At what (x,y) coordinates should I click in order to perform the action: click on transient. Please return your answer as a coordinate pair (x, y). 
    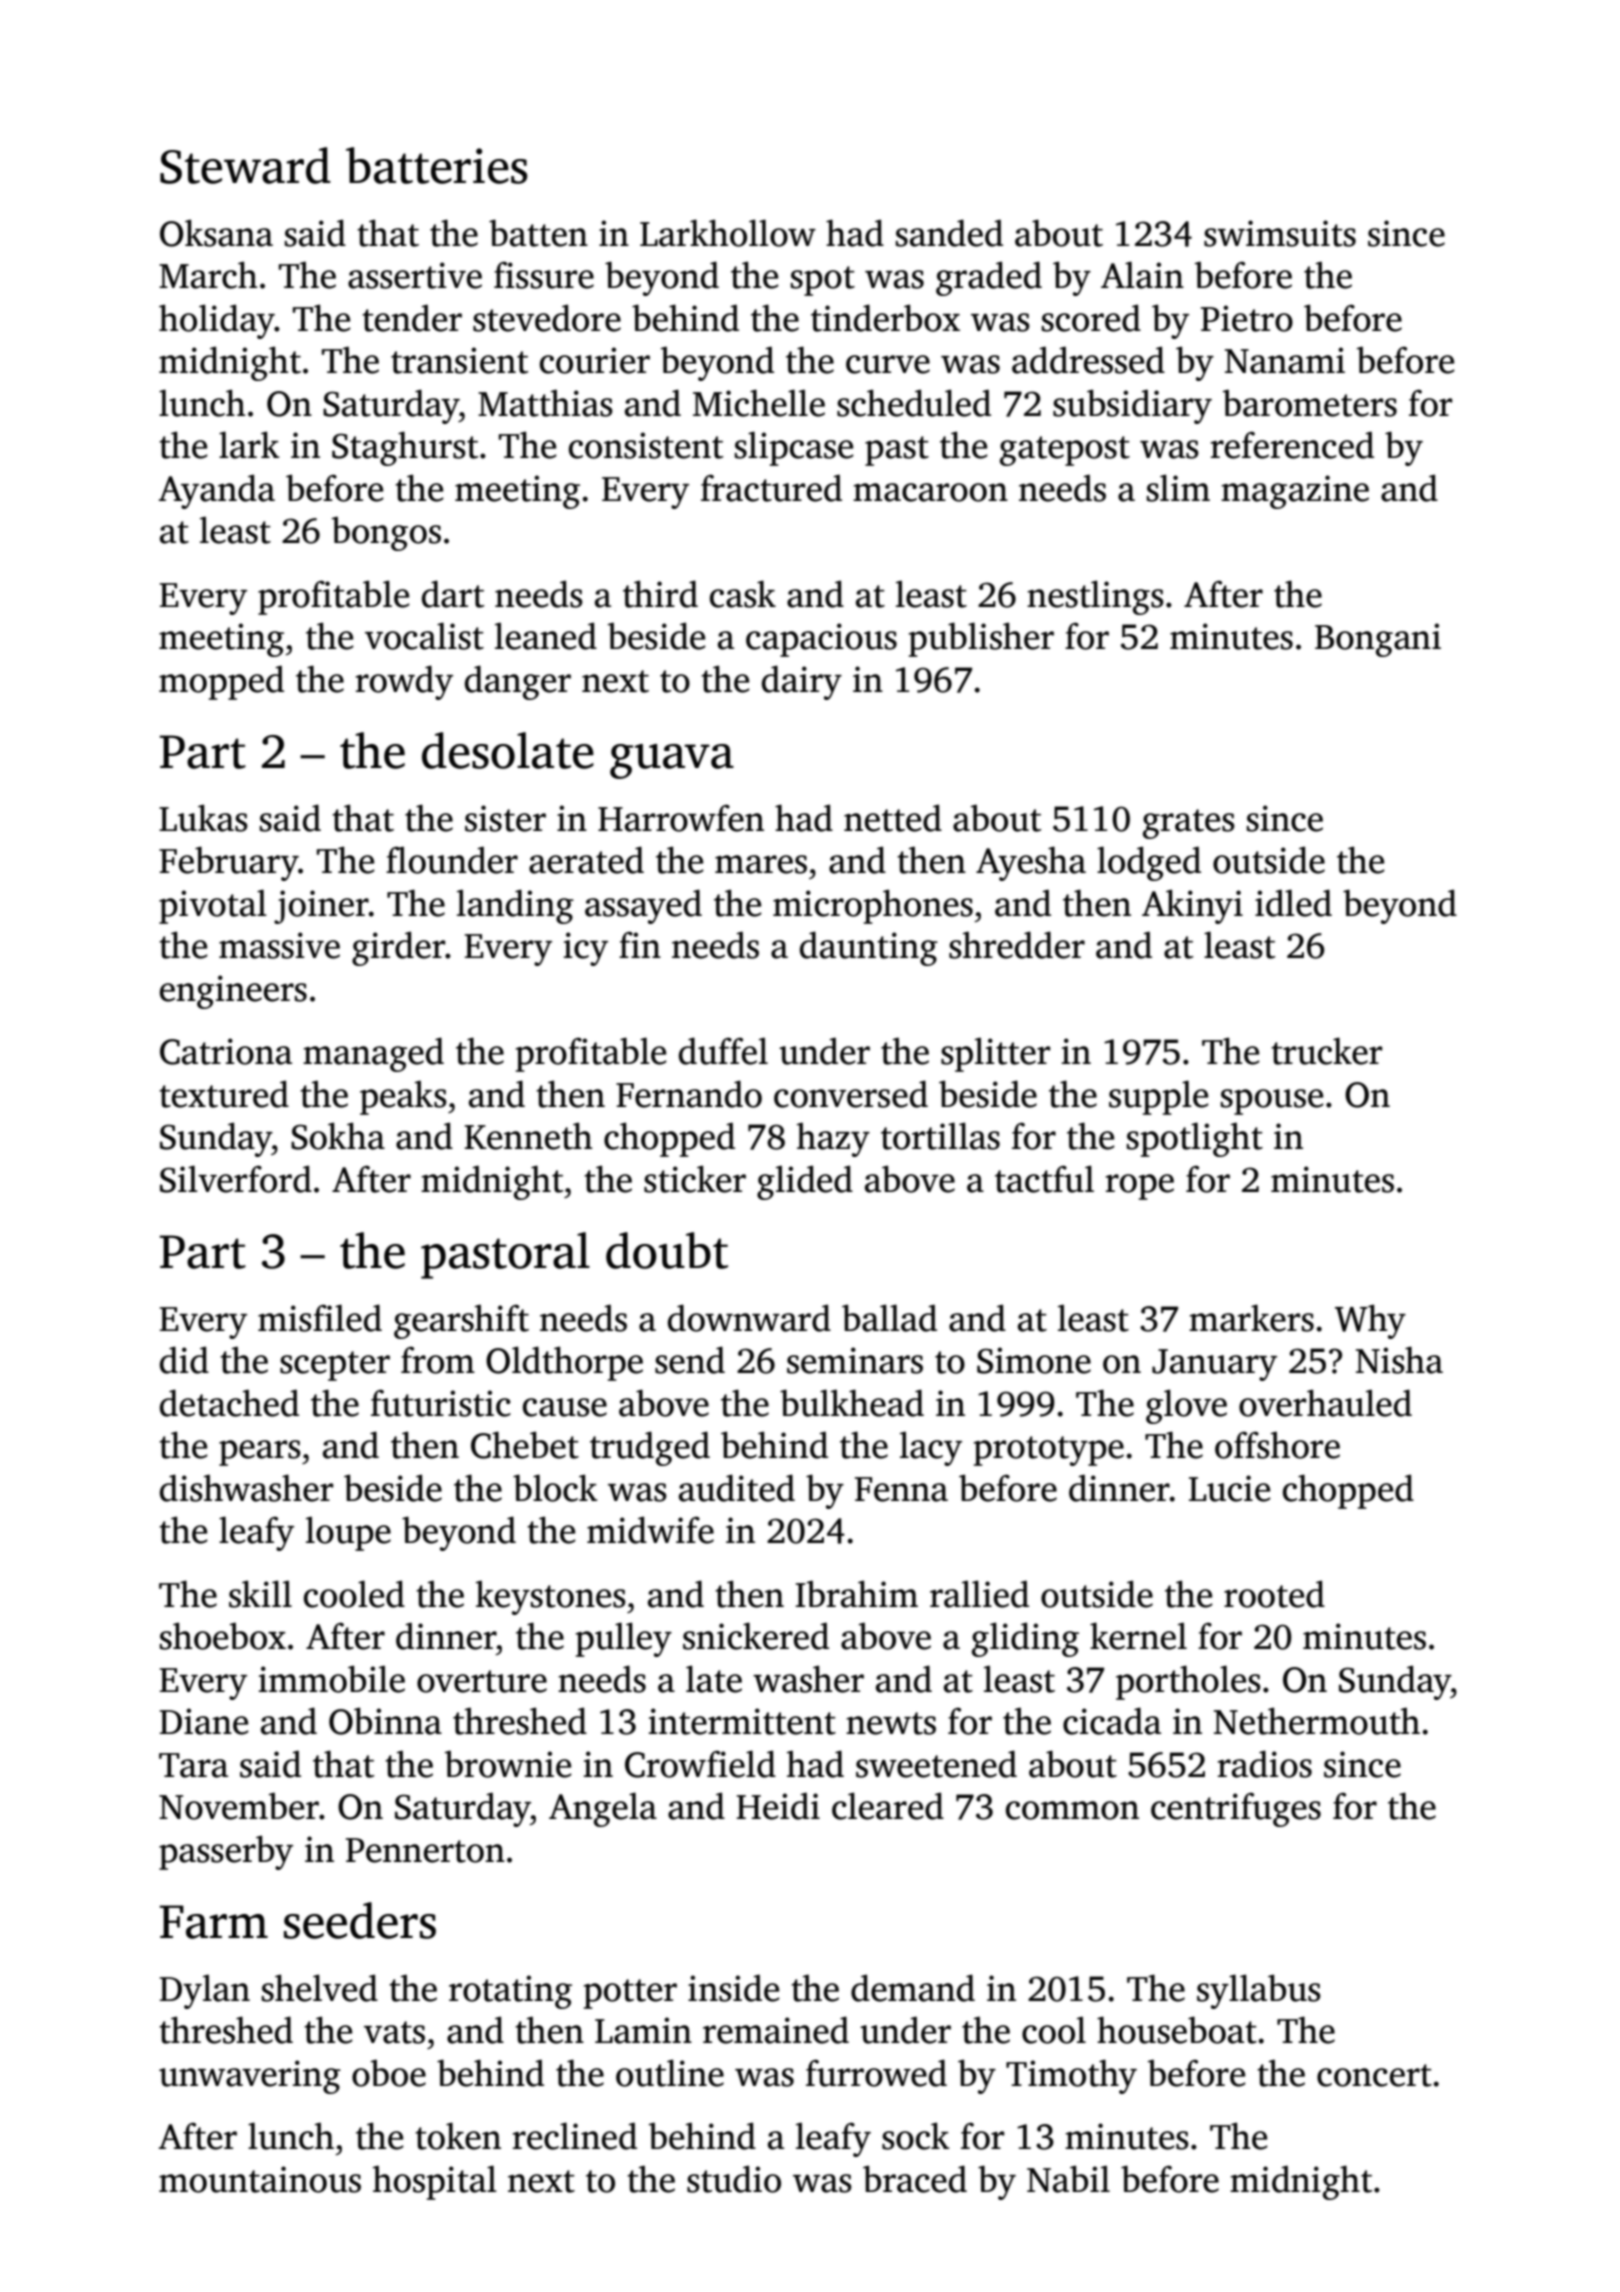
    Looking at the image, I should click on (459, 360).
